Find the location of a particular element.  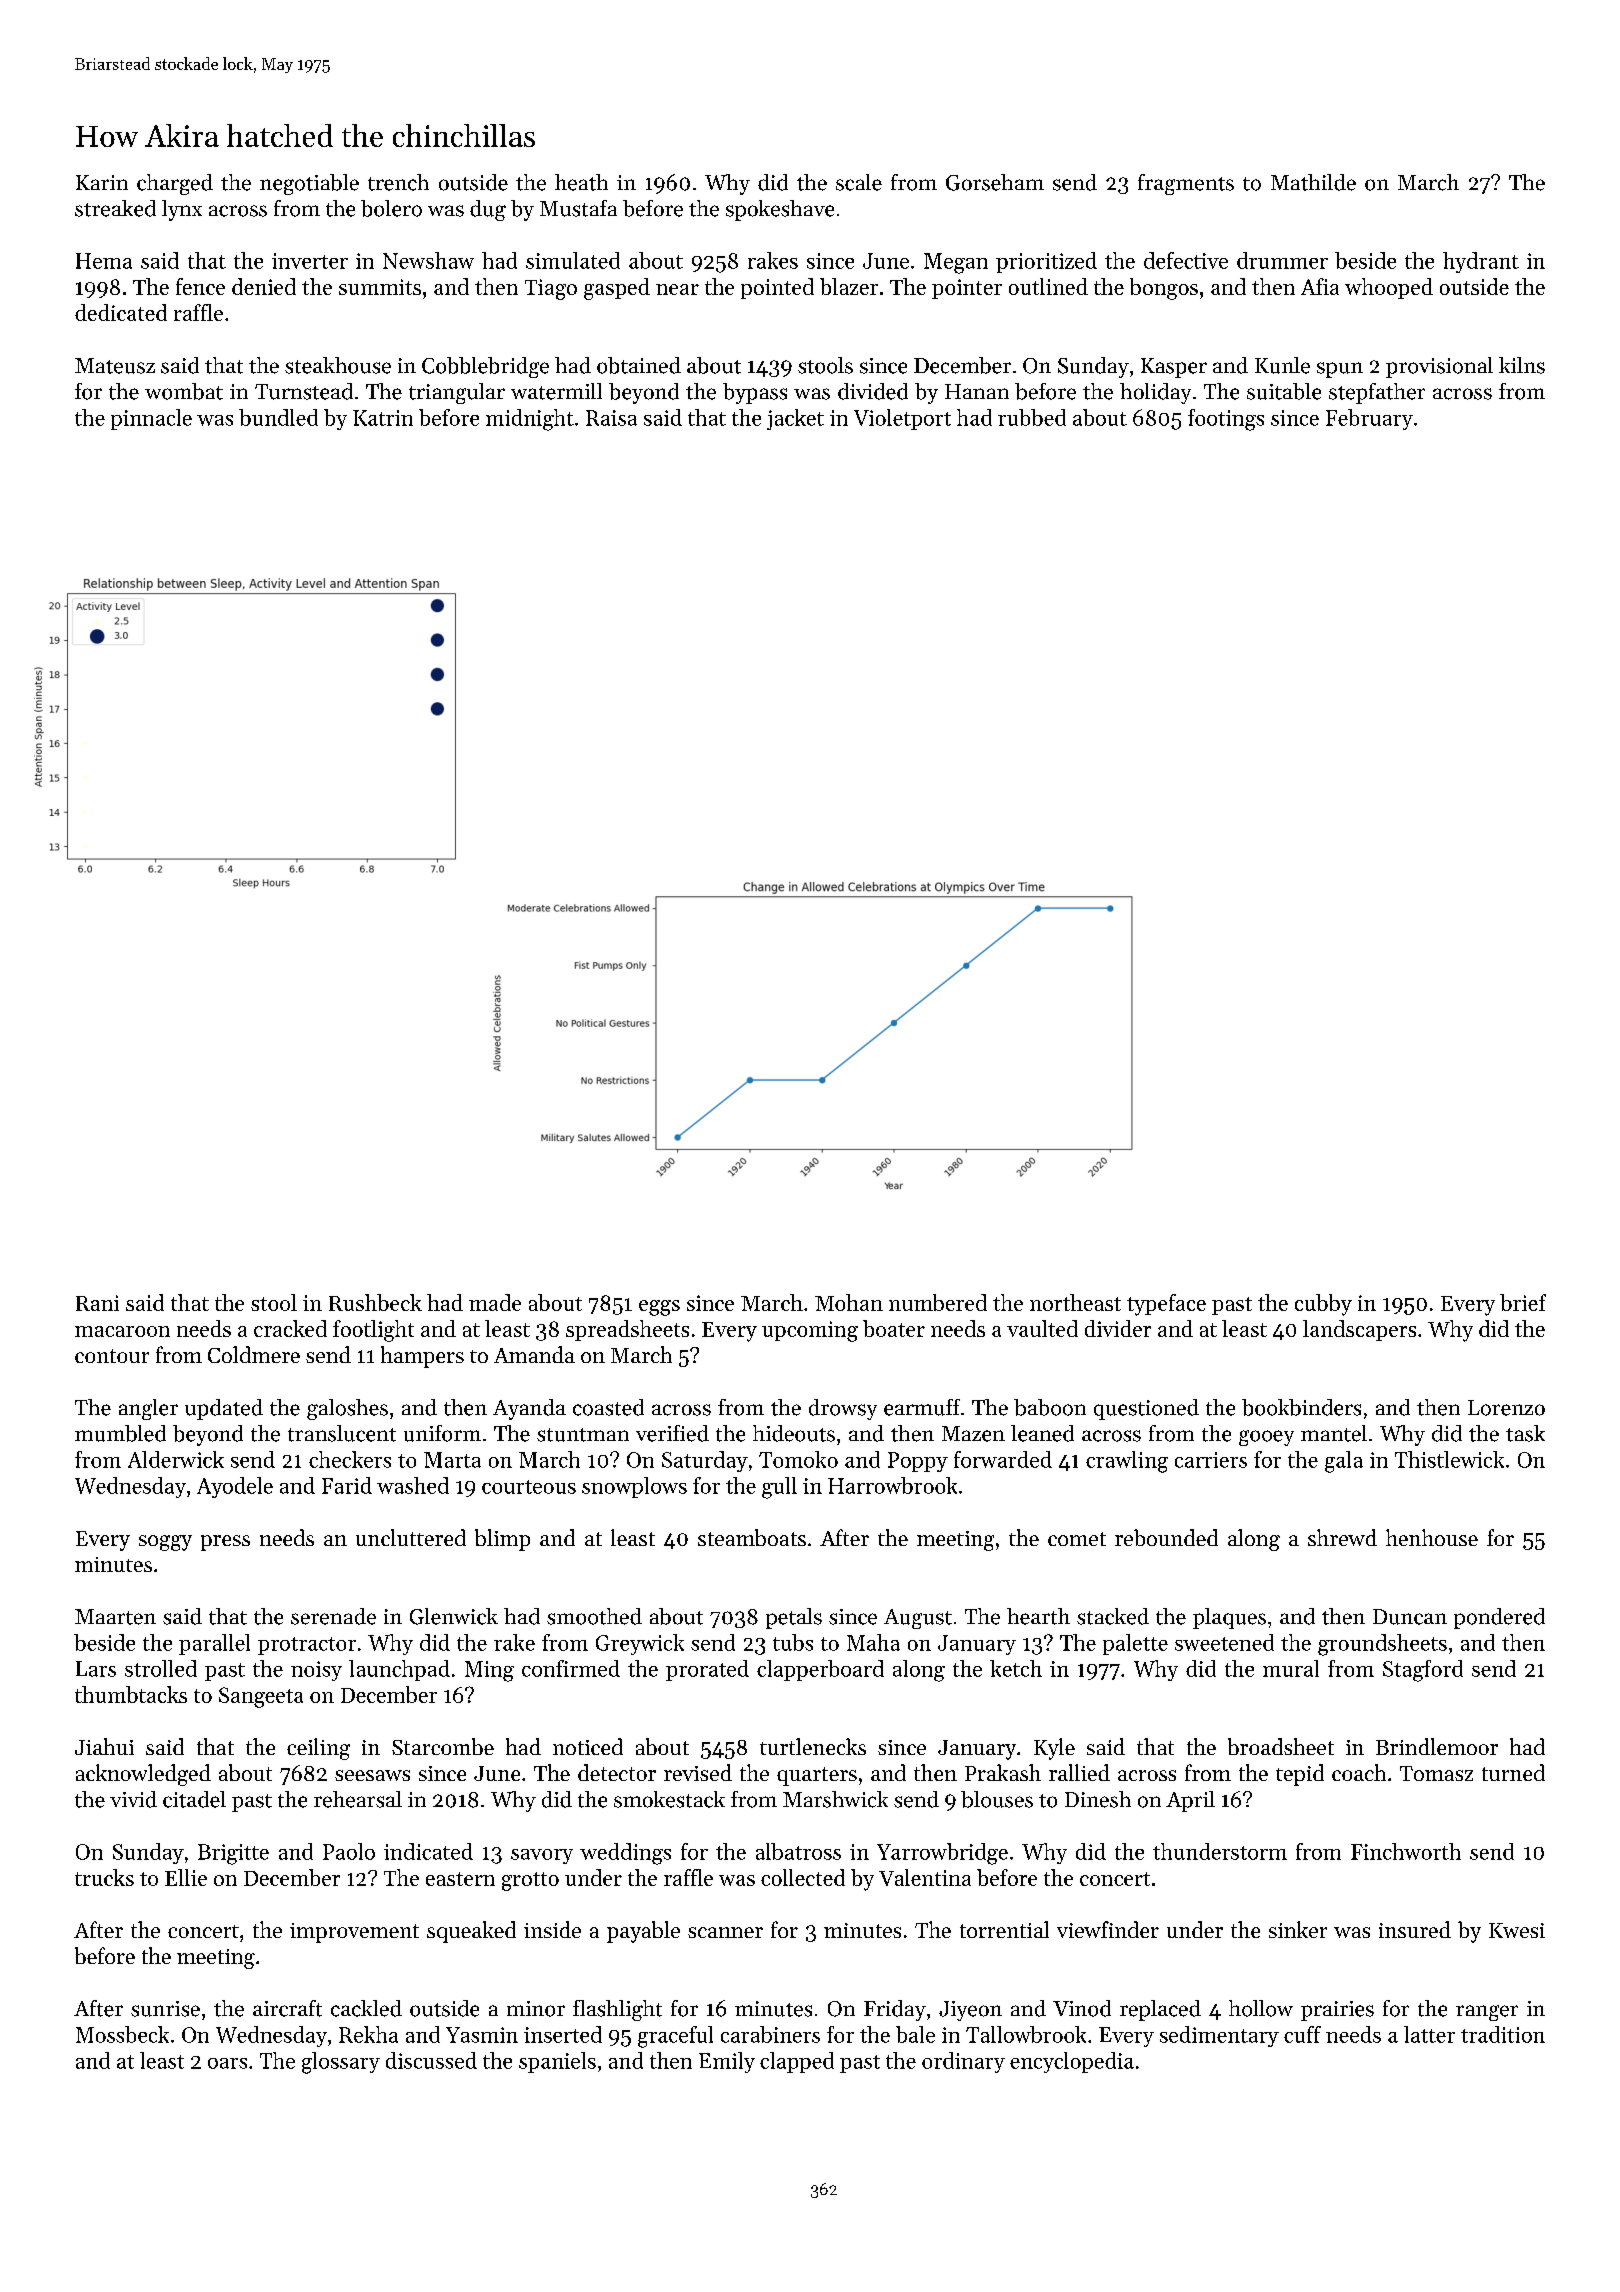

dug is located at coordinates (488, 210).
